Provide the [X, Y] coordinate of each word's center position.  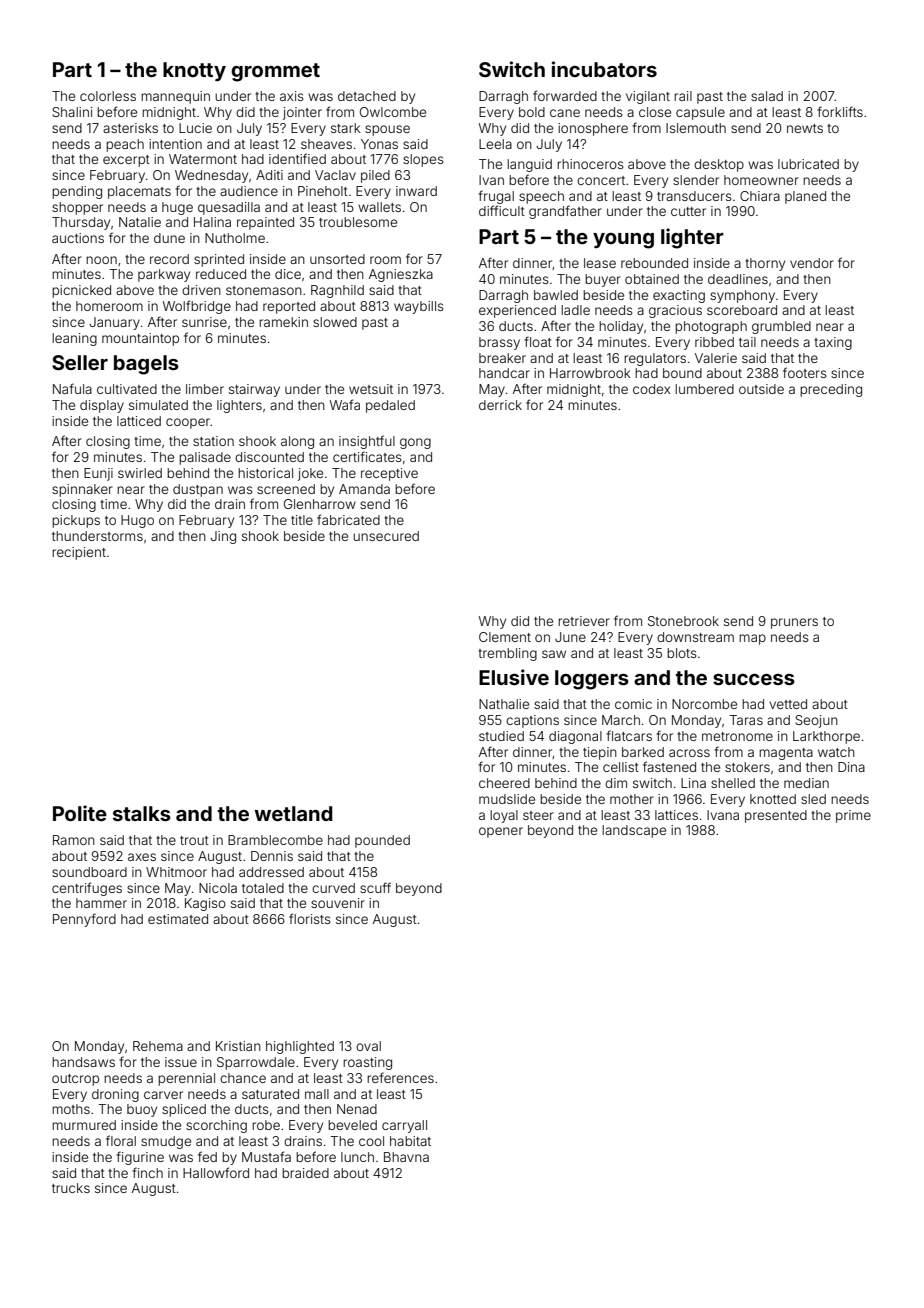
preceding [831, 390]
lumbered [704, 389]
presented [776, 816]
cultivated [127, 389]
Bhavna [406, 1157]
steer [538, 815]
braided [305, 1173]
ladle [575, 310]
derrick [500, 405]
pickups [76, 521]
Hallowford [216, 1172]
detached [367, 96]
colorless [108, 96]
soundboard [89, 872]
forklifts [840, 111]
